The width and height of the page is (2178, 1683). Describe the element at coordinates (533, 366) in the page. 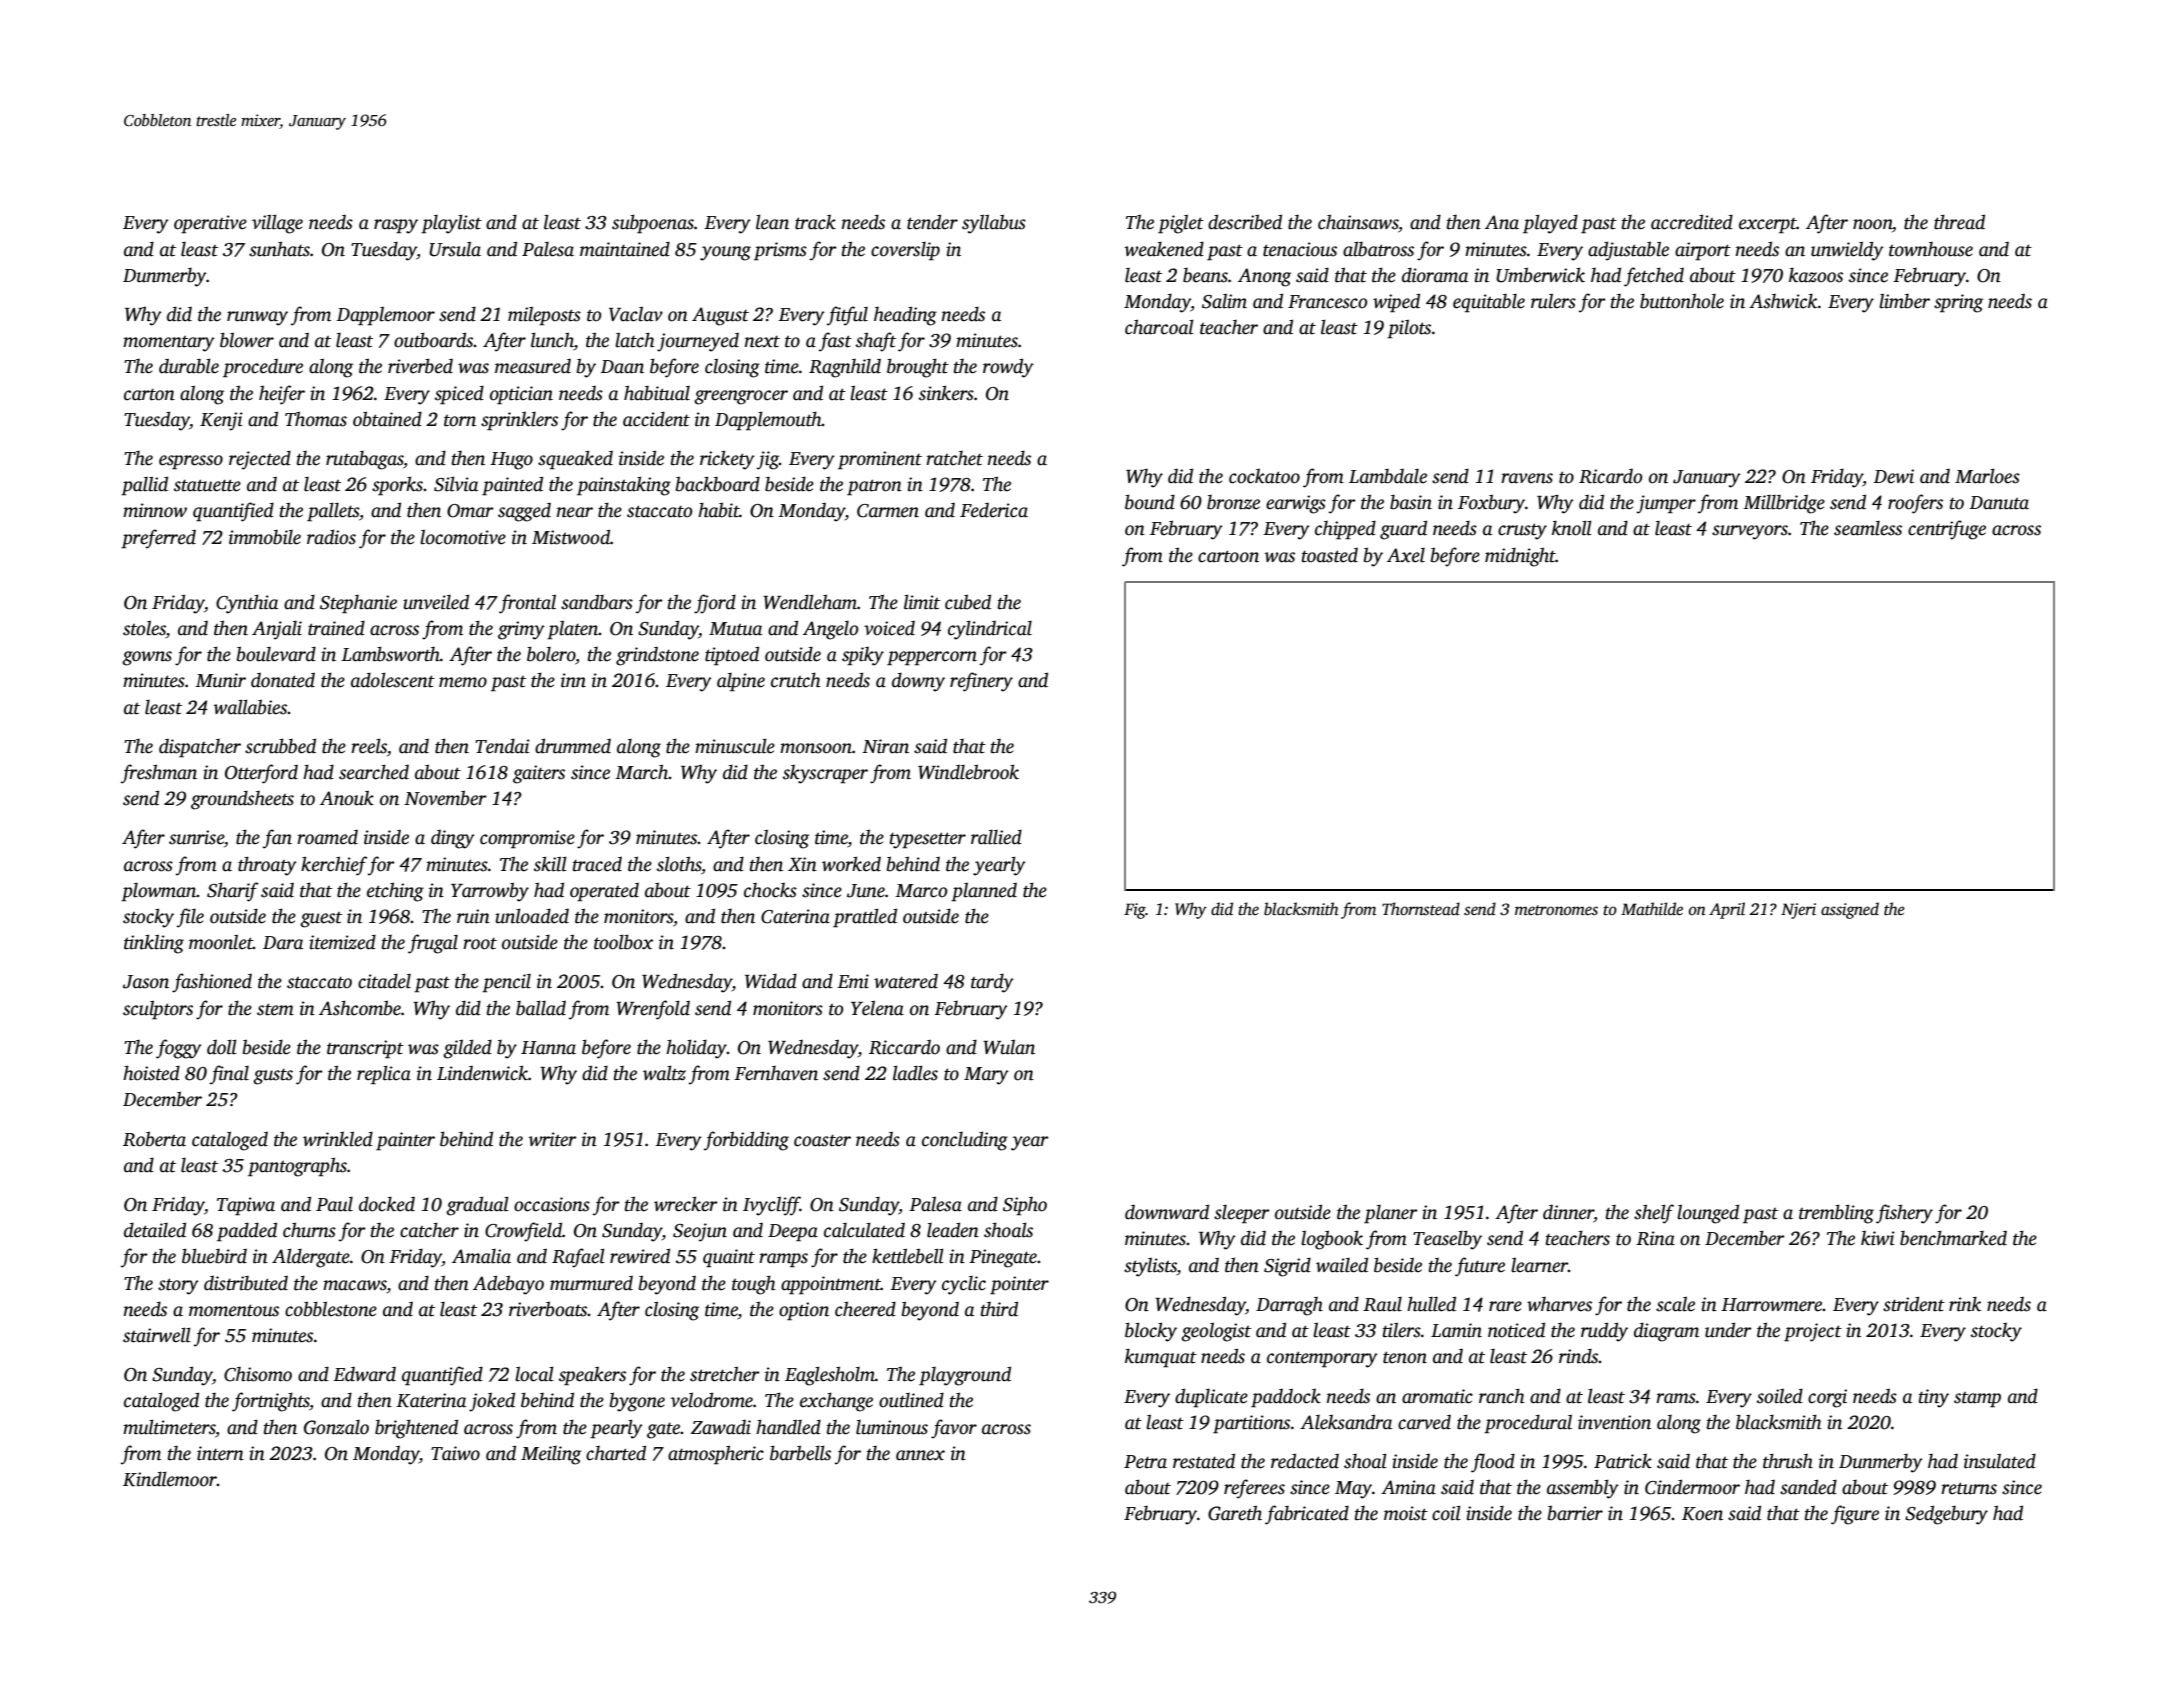

I see `measured` at that location.
